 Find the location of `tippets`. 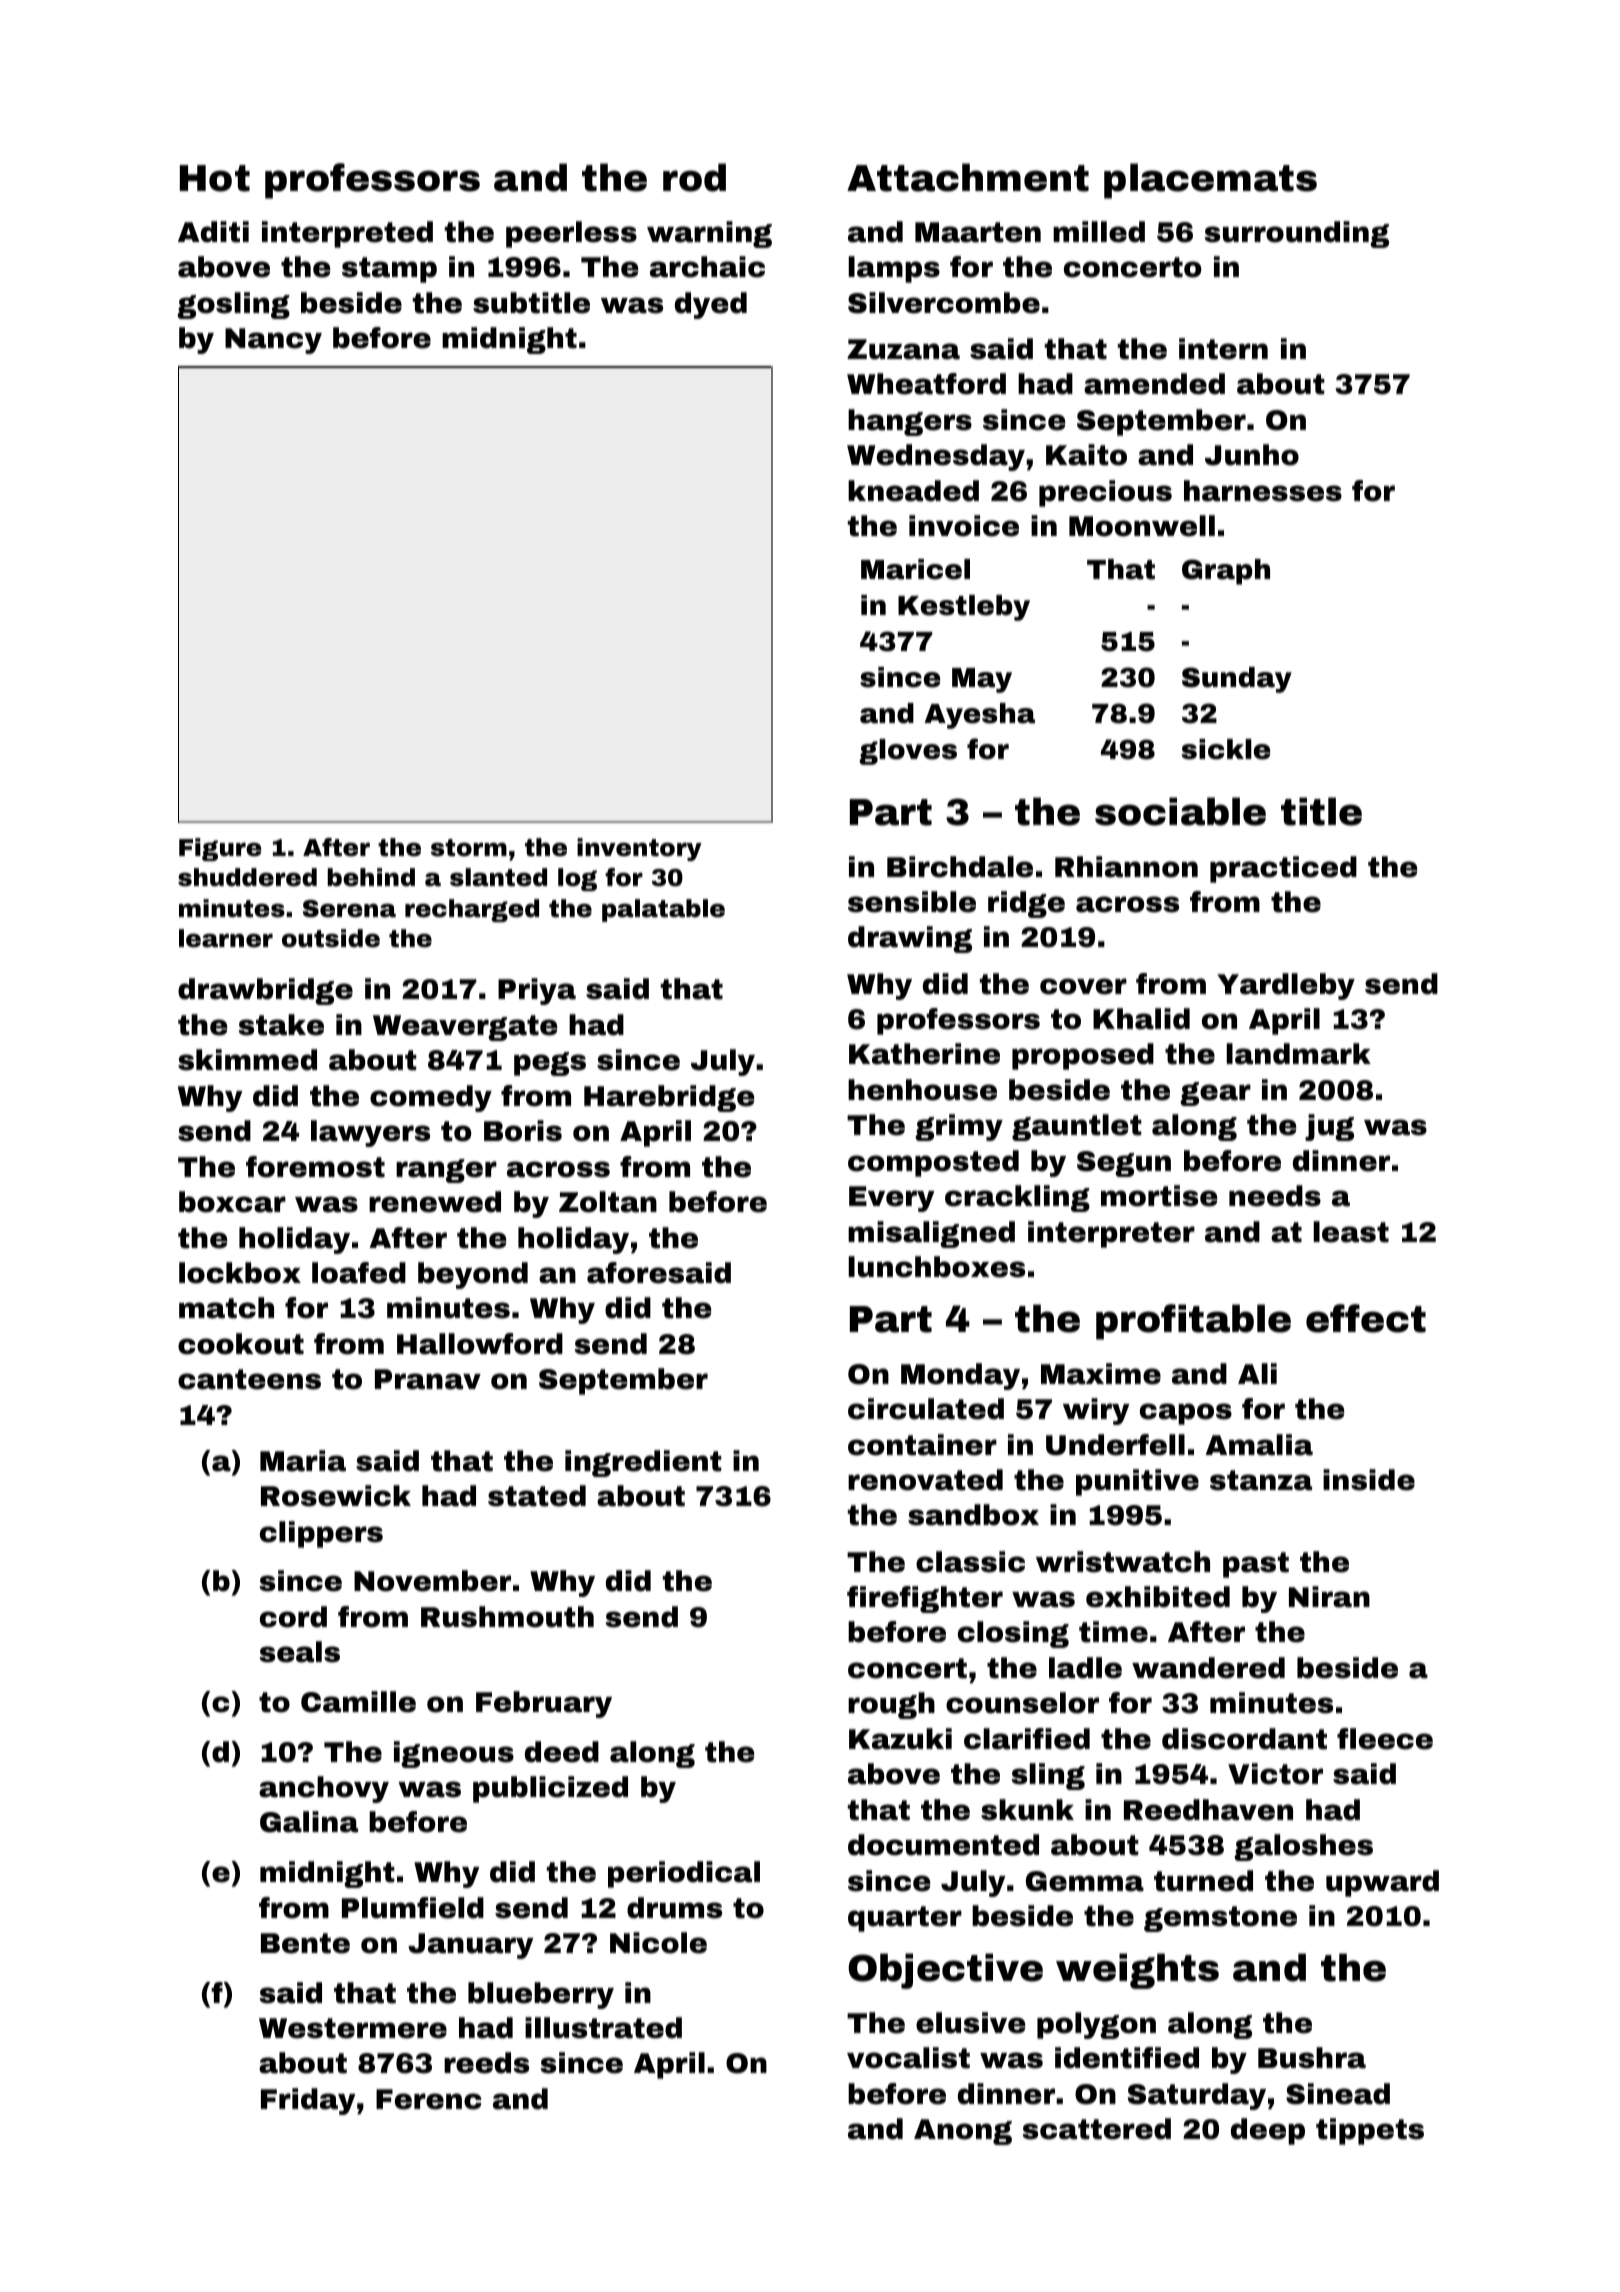

tippets is located at coordinates (1370, 2131).
